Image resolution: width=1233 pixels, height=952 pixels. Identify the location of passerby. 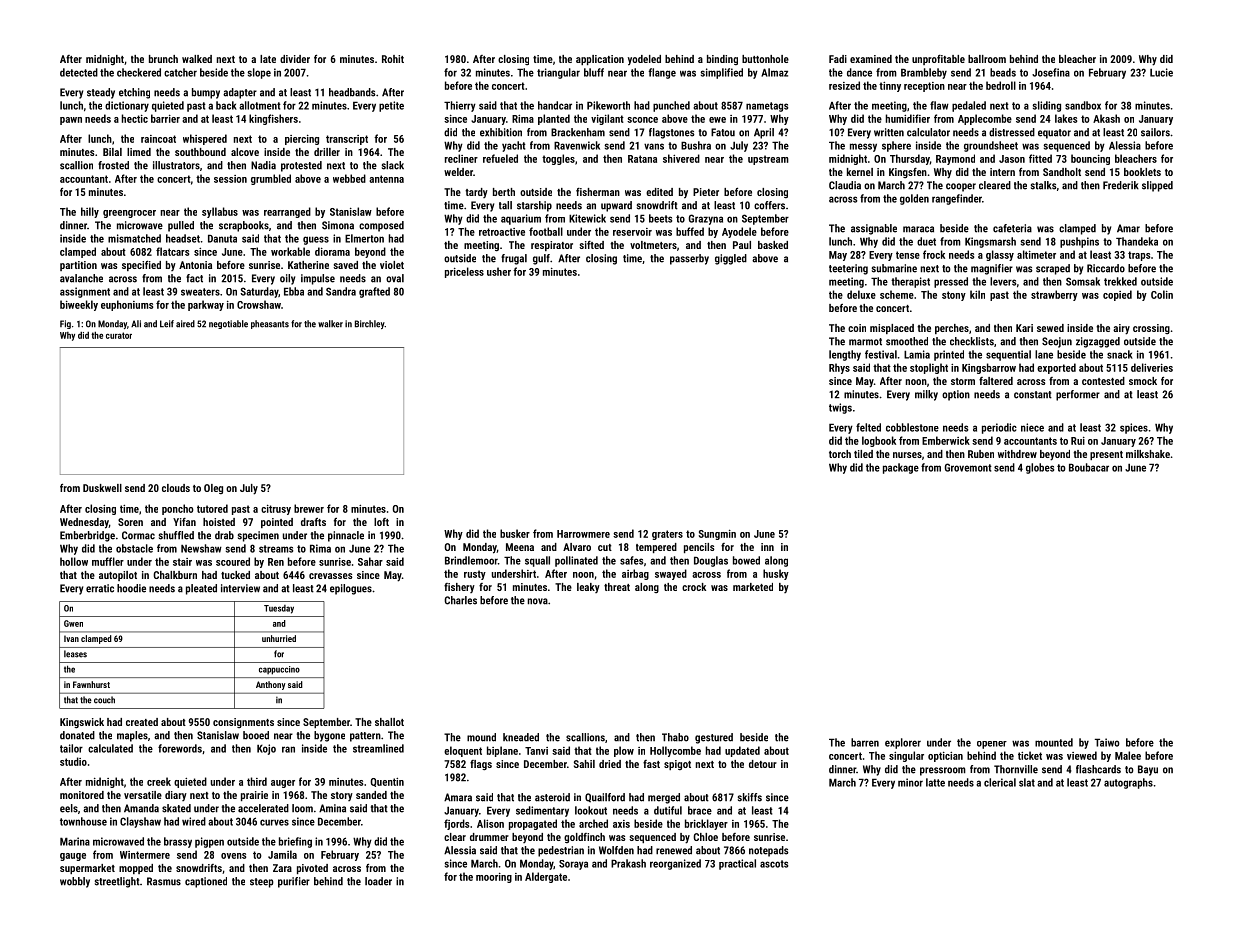
(689, 259).
